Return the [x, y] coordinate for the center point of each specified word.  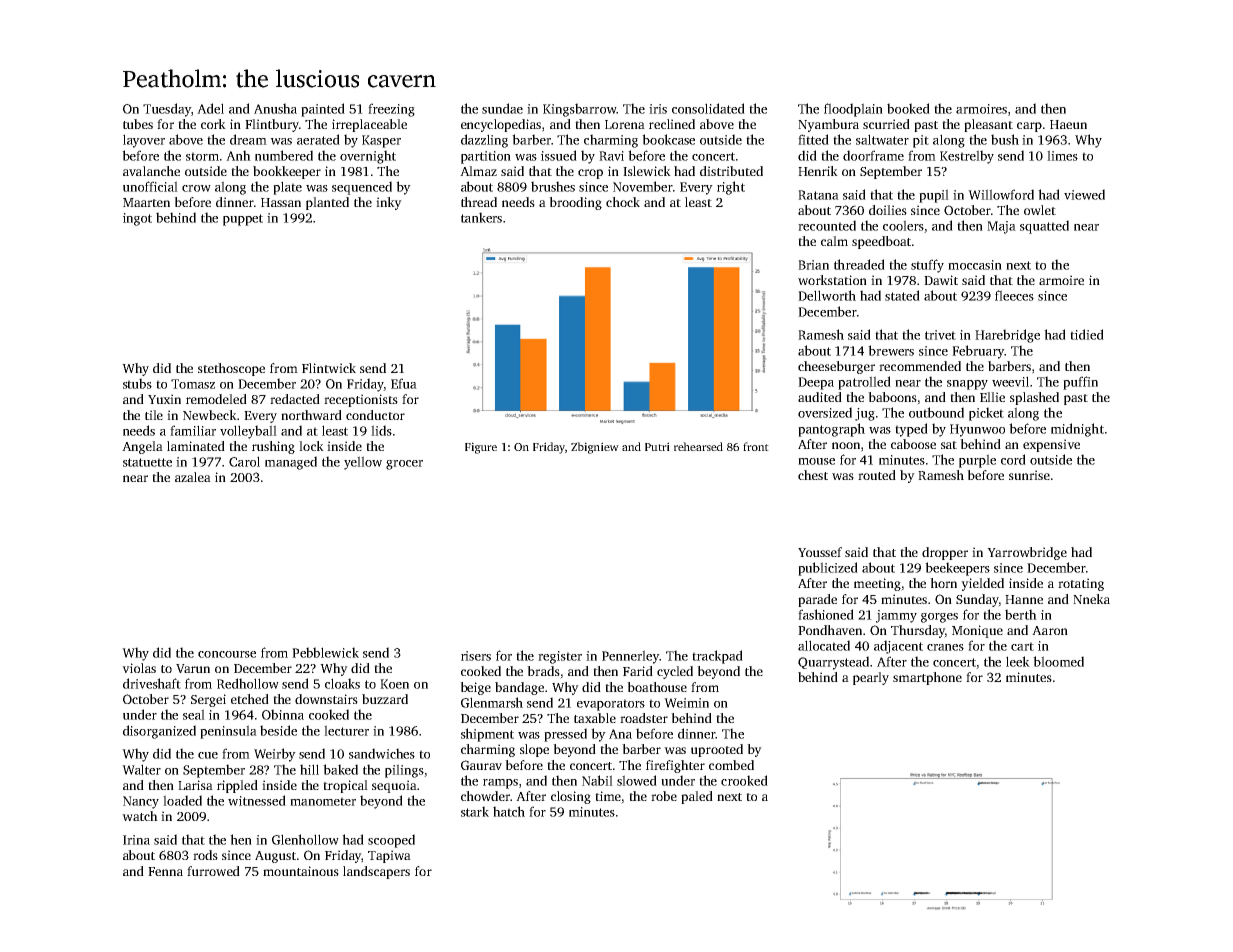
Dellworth [827, 295]
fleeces [1014, 295]
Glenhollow [305, 839]
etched [250, 699]
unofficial [150, 186]
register [560, 657]
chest [813, 475]
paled [697, 797]
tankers [481, 217]
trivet [940, 335]
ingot [137, 219]
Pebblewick [325, 652]
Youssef [820, 552]
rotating [1081, 584]
